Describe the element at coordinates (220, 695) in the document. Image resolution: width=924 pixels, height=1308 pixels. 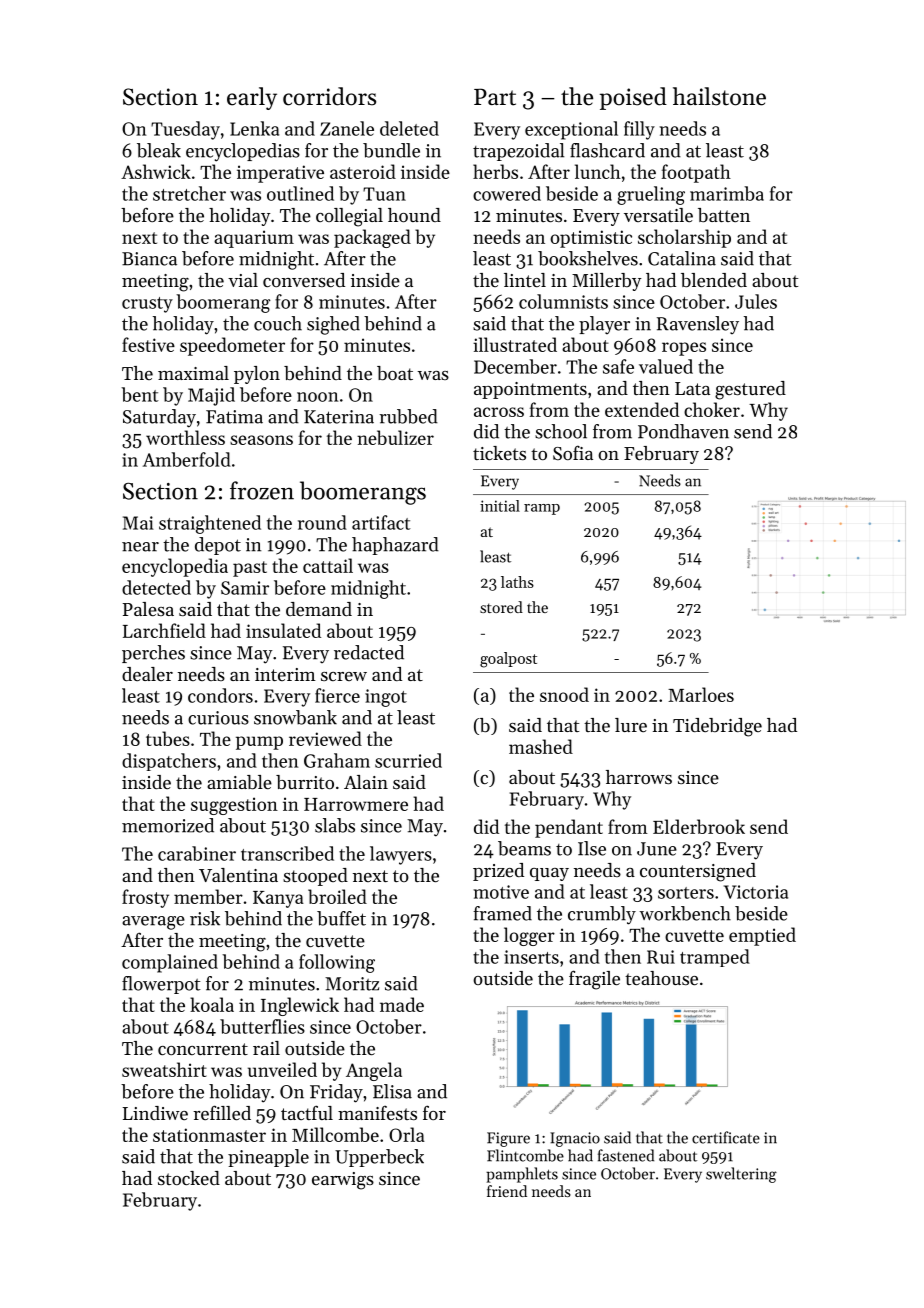
I see `condors` at that location.
